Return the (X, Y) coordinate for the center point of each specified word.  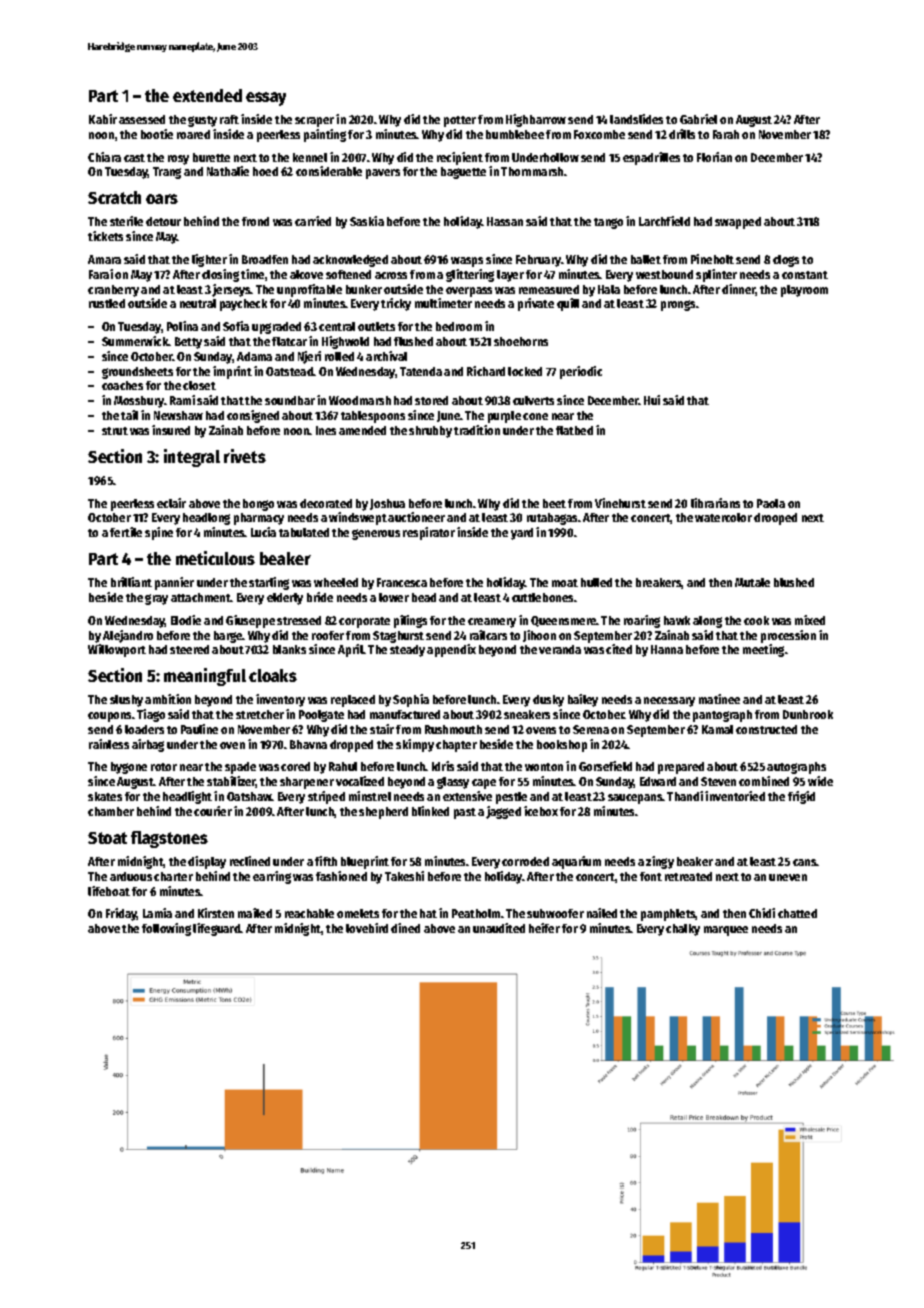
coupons (109, 717)
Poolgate (321, 716)
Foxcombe (599, 134)
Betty (188, 343)
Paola (771, 503)
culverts (533, 400)
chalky (683, 930)
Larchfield (664, 221)
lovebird (367, 928)
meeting (763, 650)
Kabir (103, 119)
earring (272, 877)
